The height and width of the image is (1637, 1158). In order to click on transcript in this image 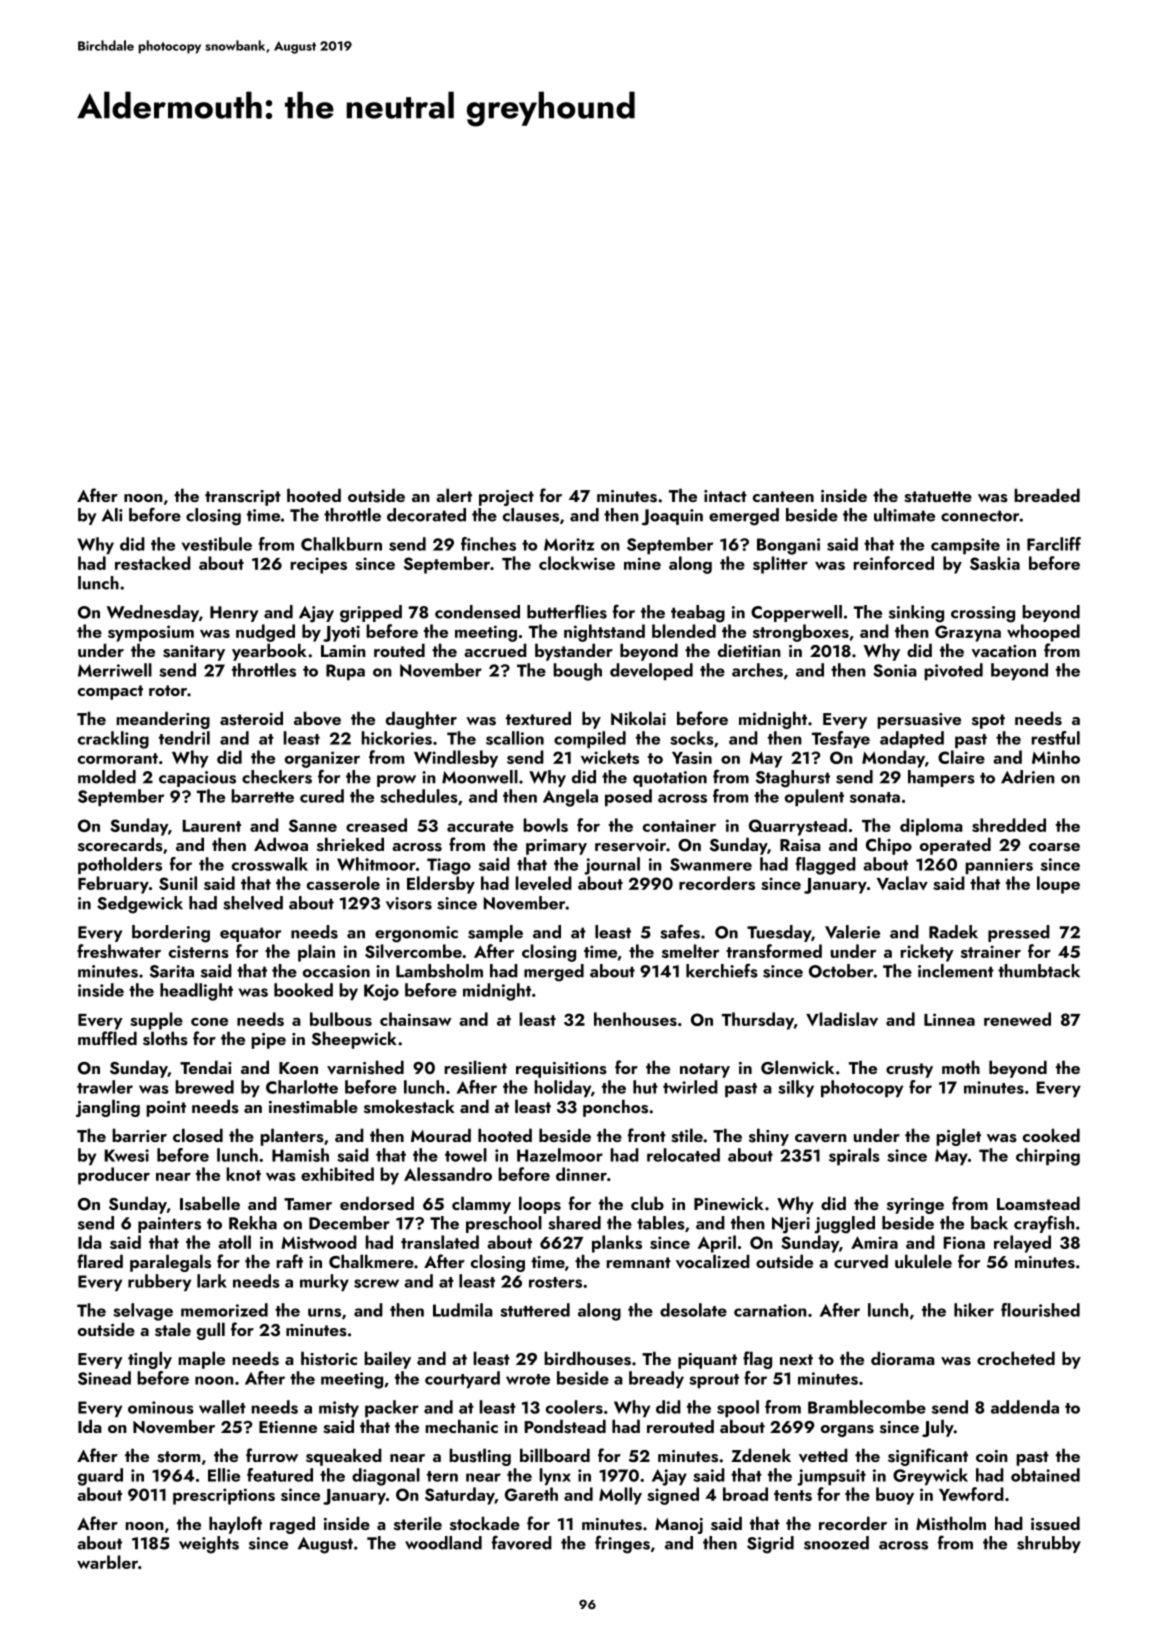, I will do `click(243, 498)`.
